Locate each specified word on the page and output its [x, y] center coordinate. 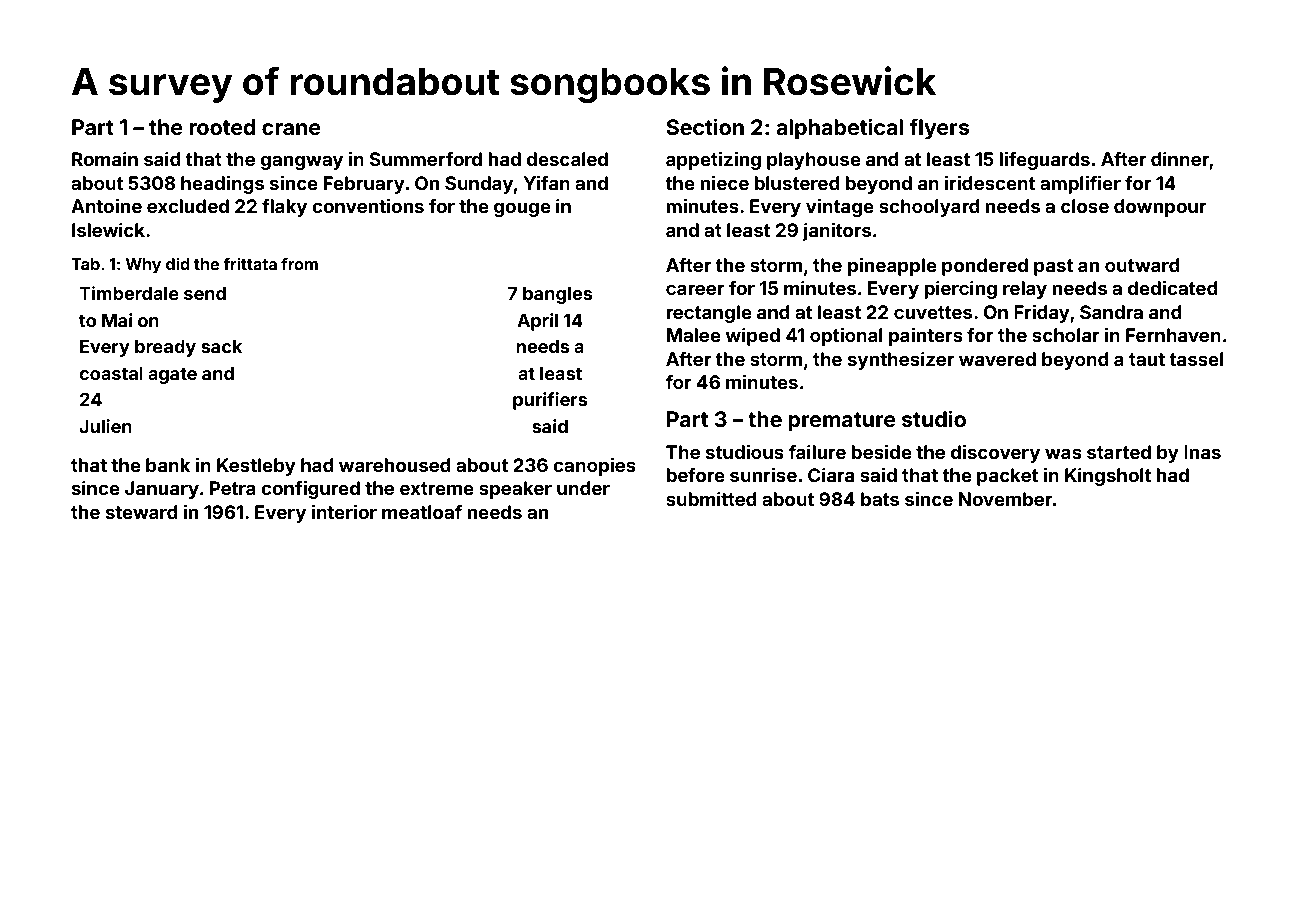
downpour [1160, 208]
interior [344, 511]
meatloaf [422, 512]
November [1005, 499]
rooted [222, 127]
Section [705, 126]
